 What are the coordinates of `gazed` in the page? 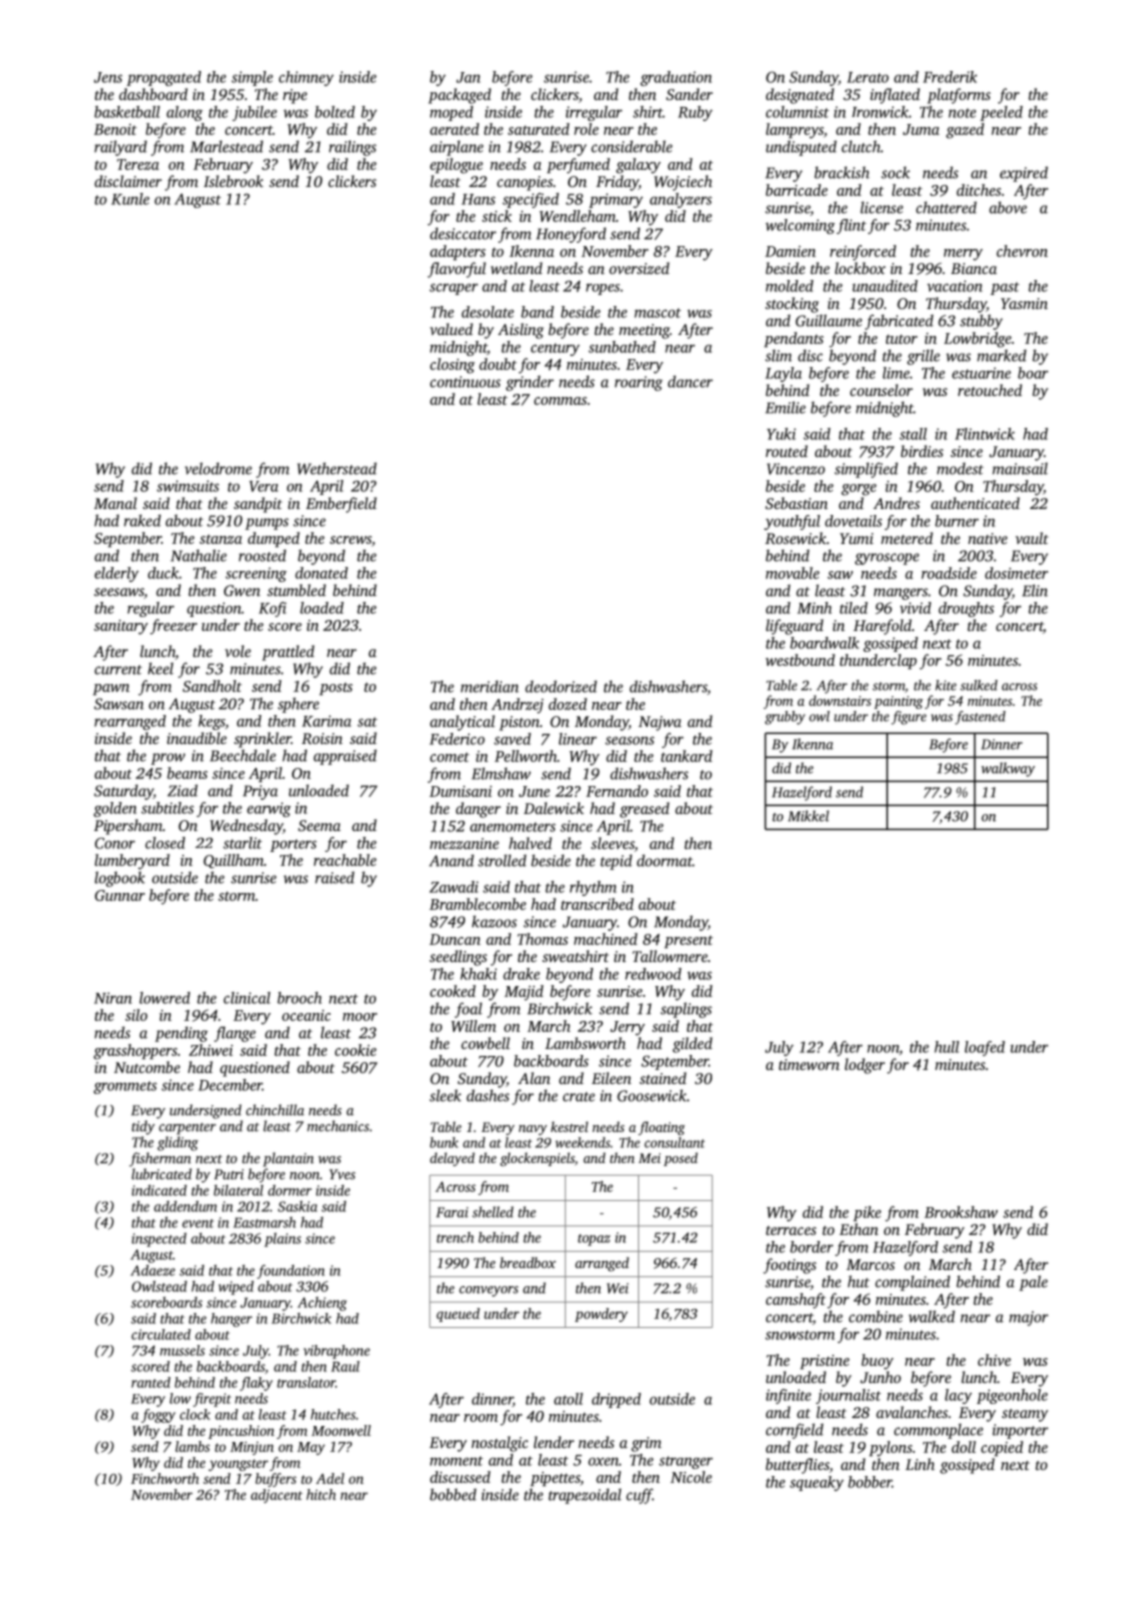 It's located at (965, 131).
